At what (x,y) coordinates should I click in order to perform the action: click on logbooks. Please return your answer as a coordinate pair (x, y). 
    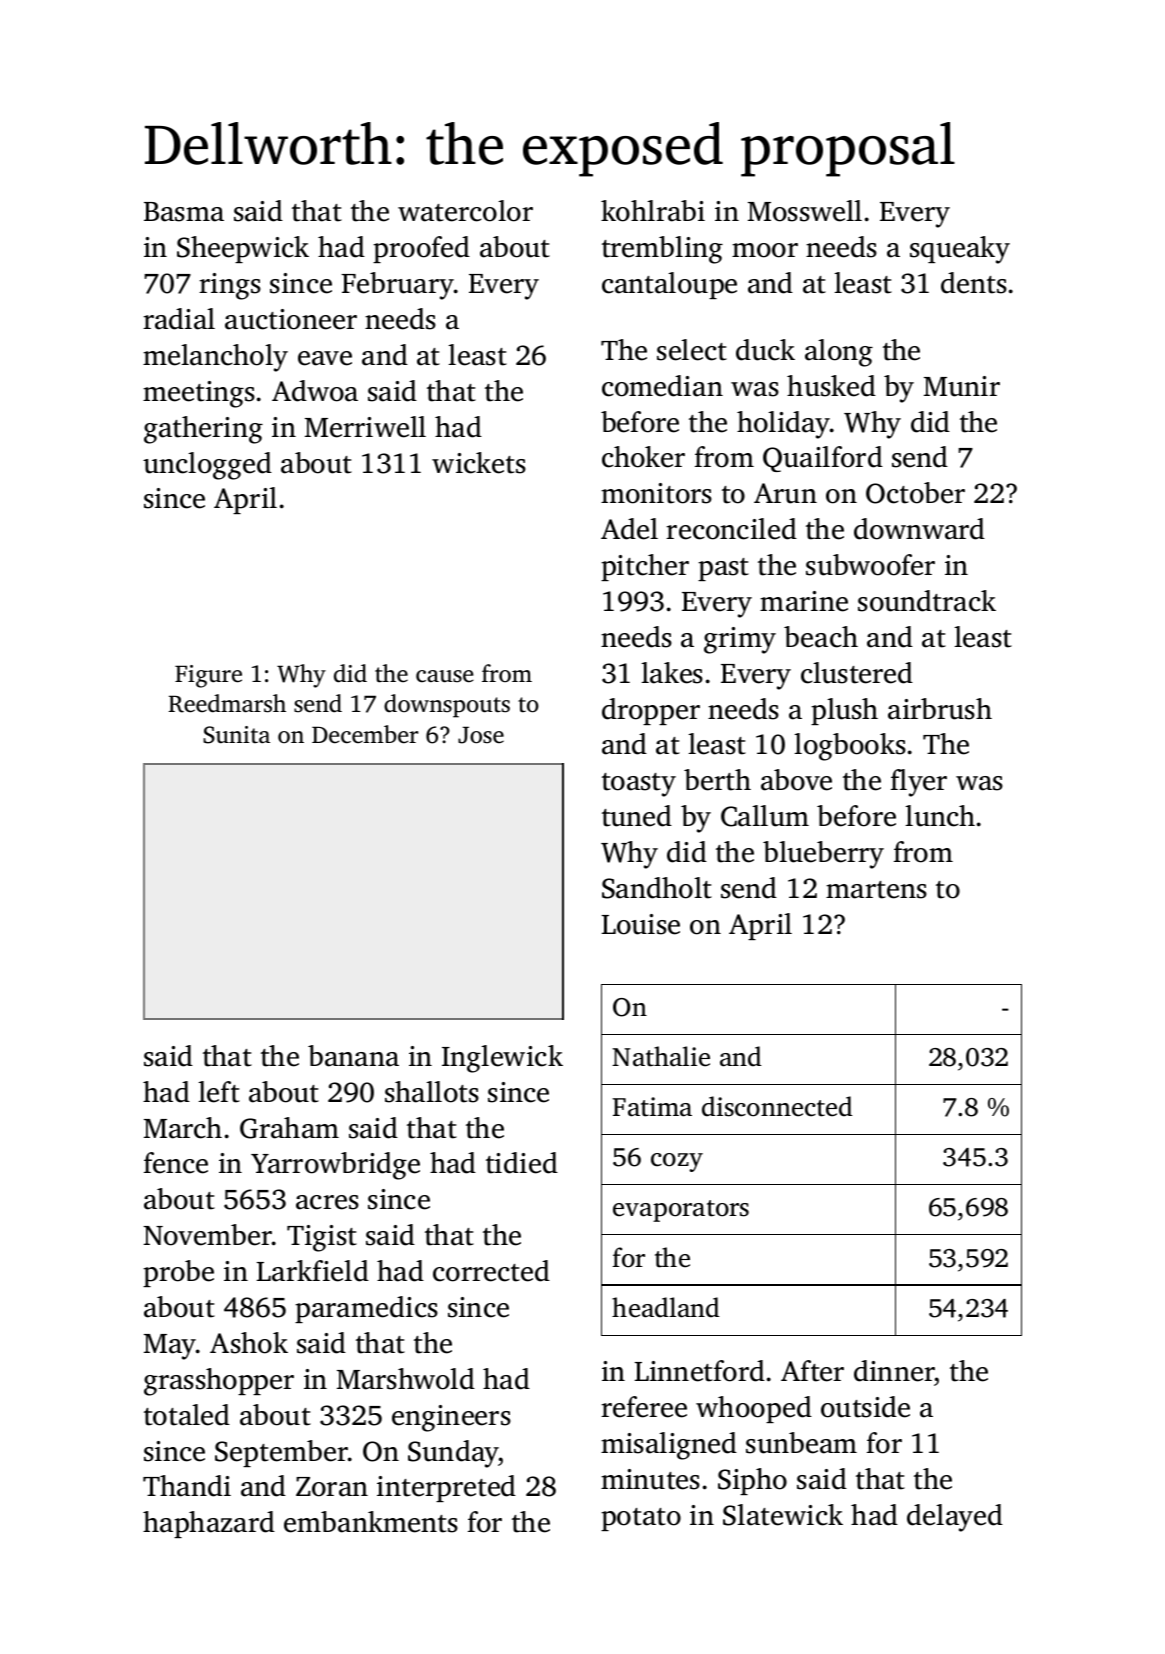
    Looking at the image, I should click on (850, 747).
